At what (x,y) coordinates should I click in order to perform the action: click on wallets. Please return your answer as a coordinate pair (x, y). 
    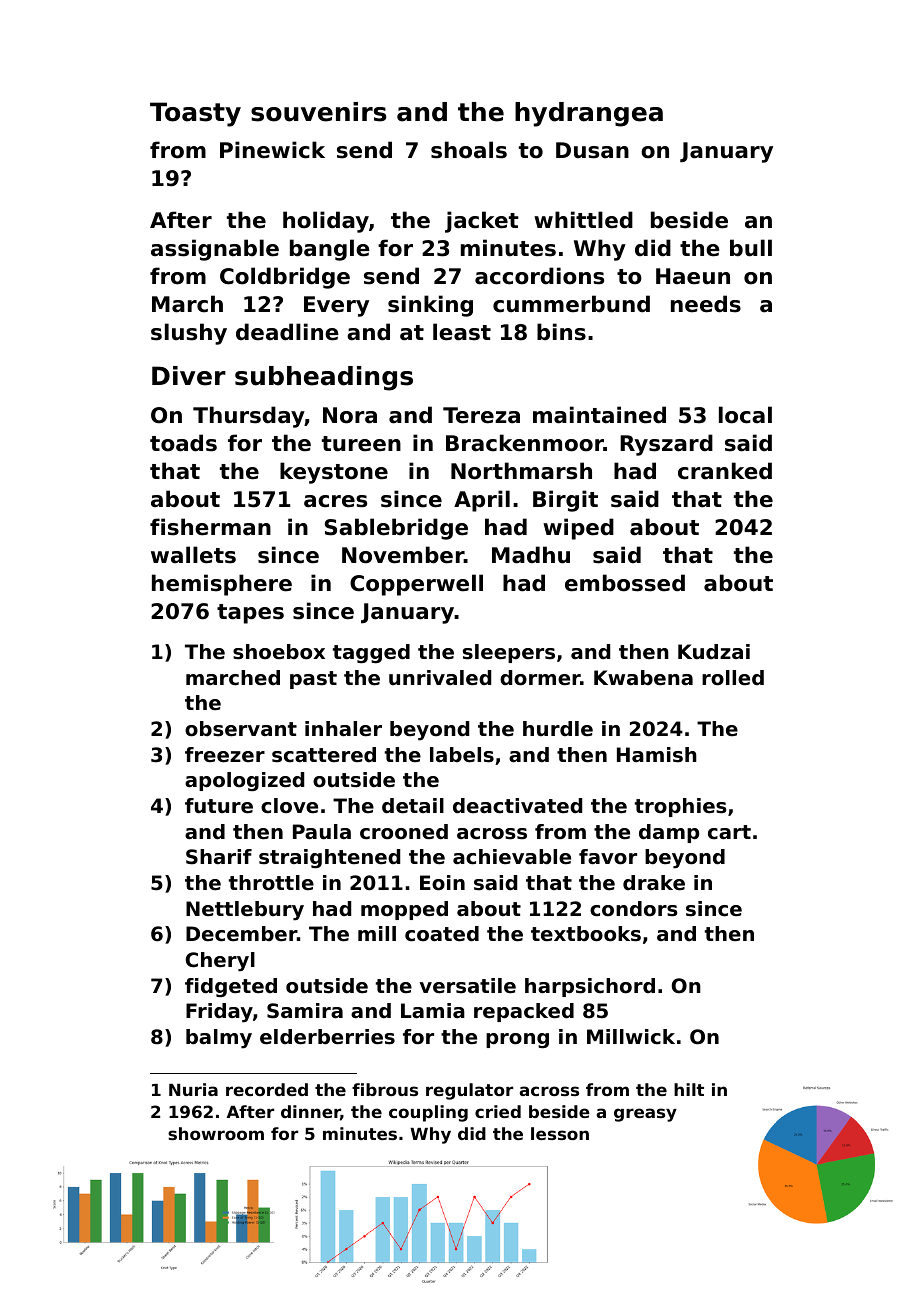
    Looking at the image, I should click on (193, 555).
